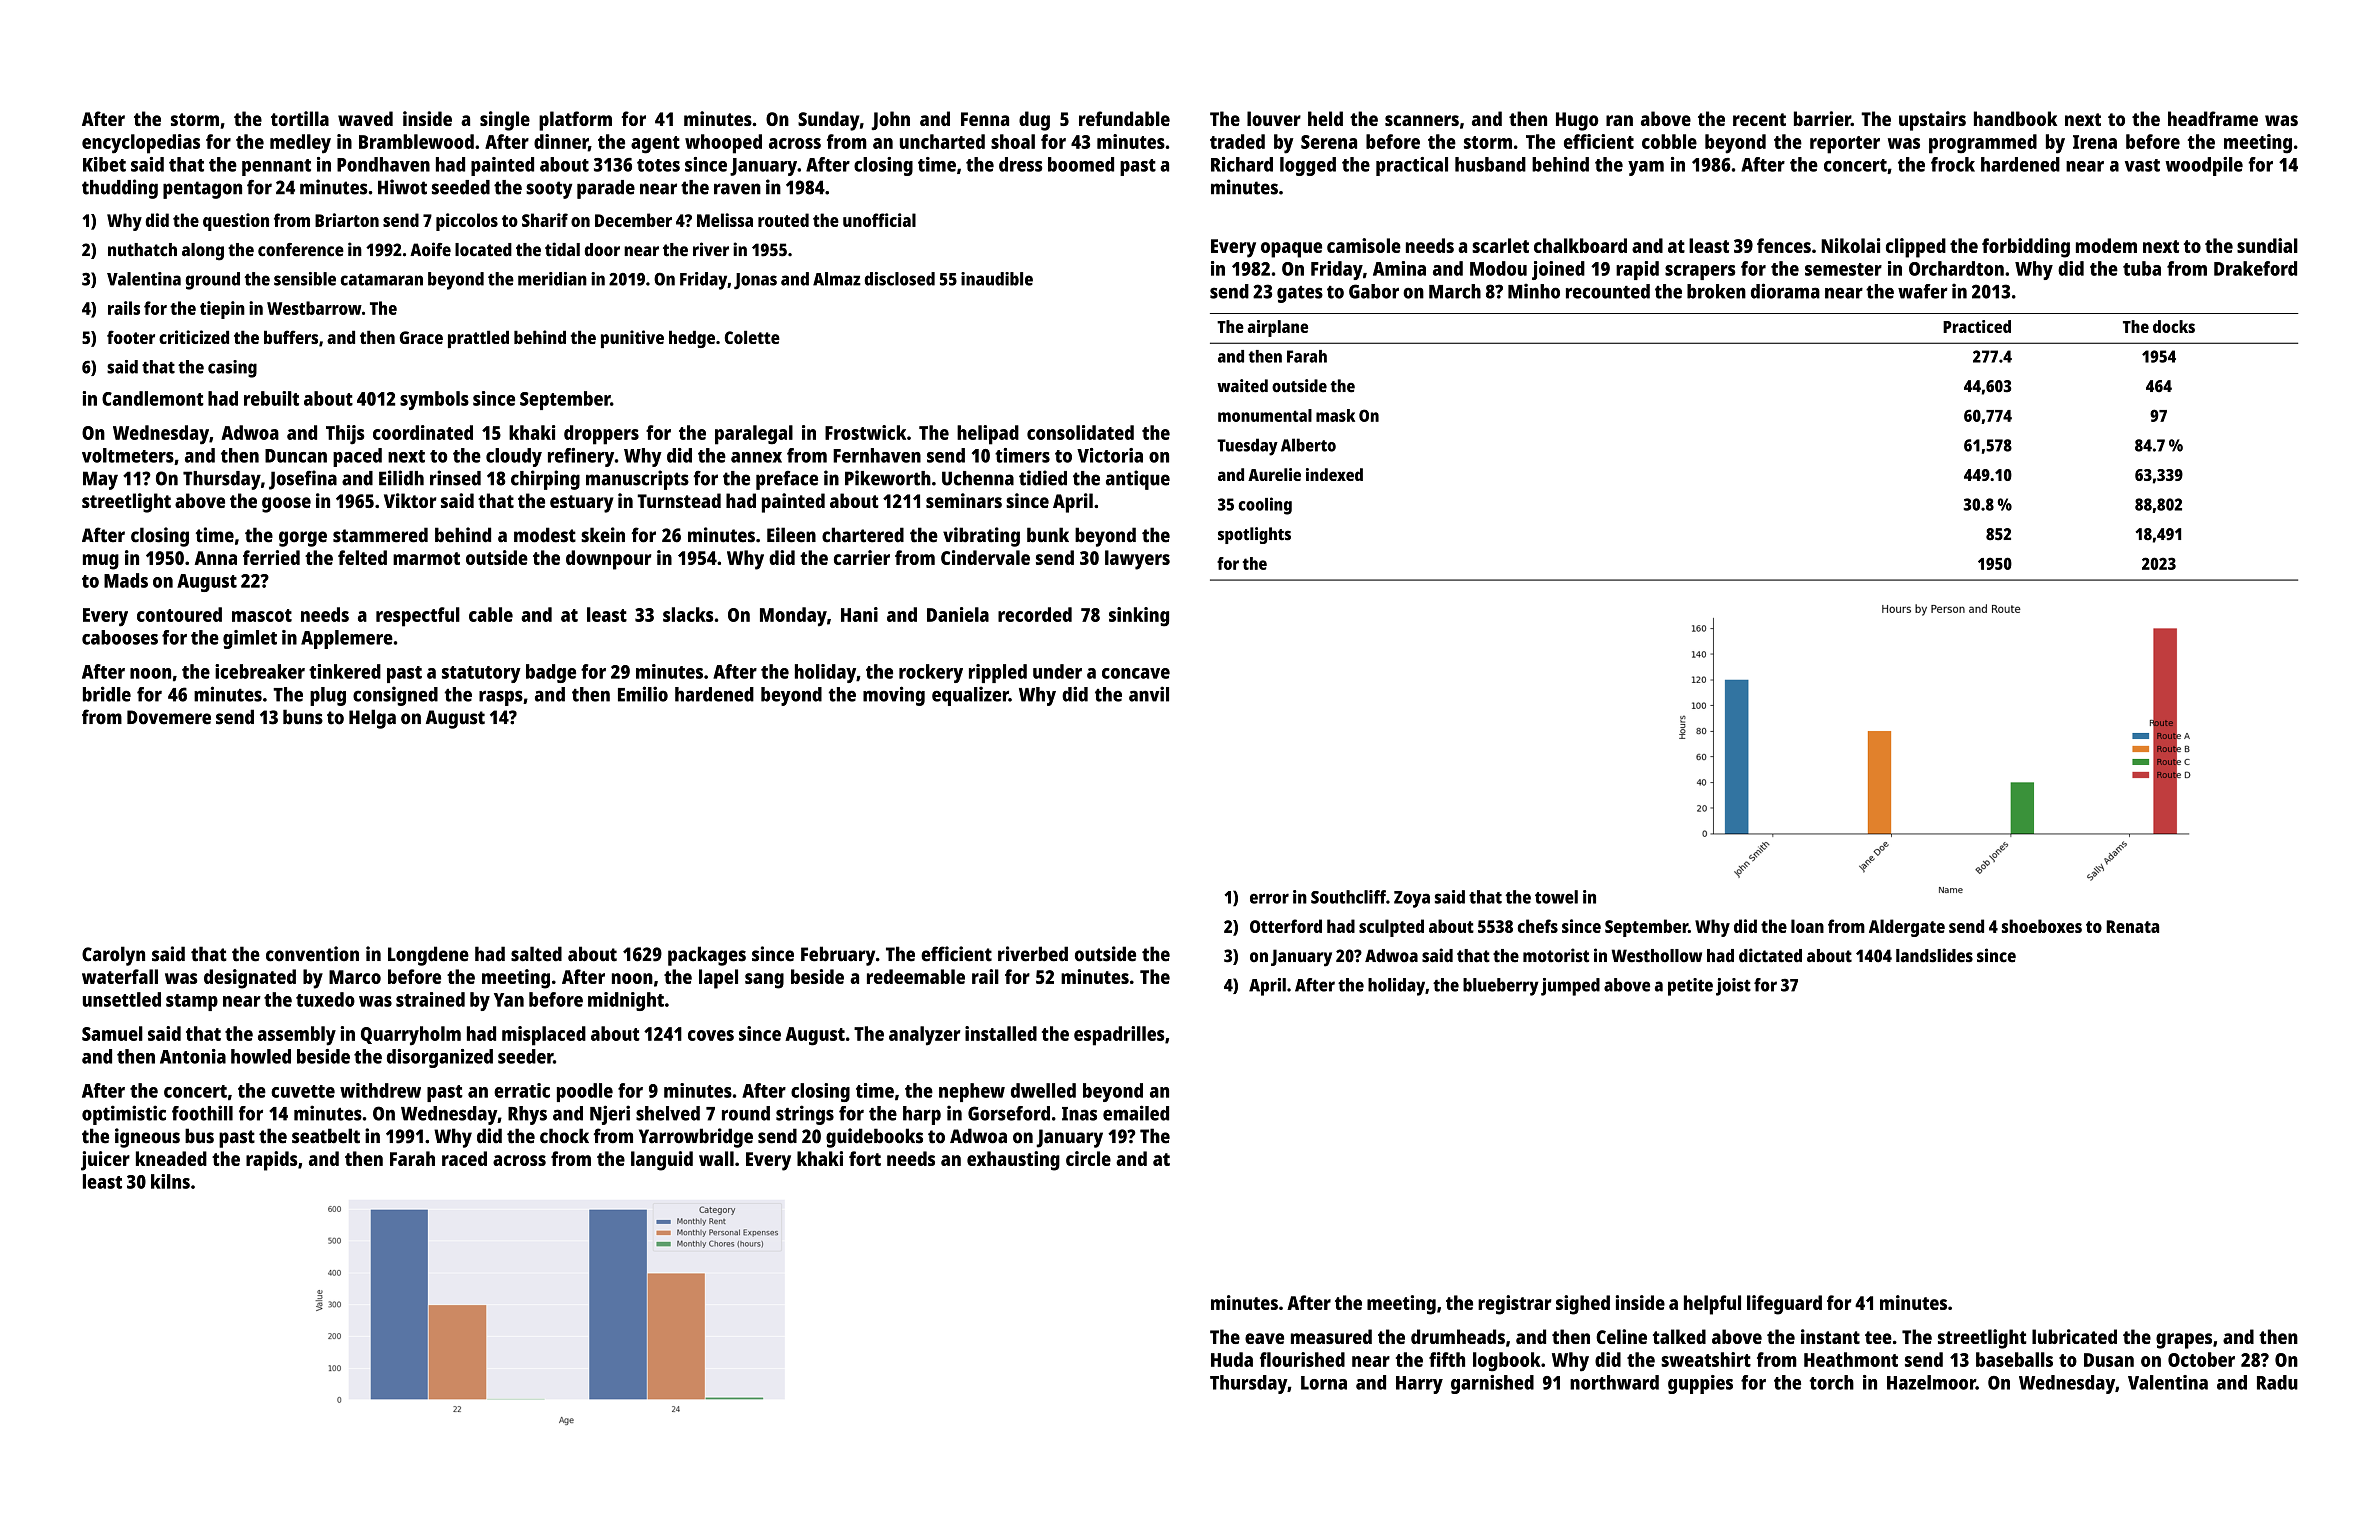 This document has height=1540, width=2380. Describe the element at coordinates (1458, 1336) in the document. I see `drumheads` at that location.
